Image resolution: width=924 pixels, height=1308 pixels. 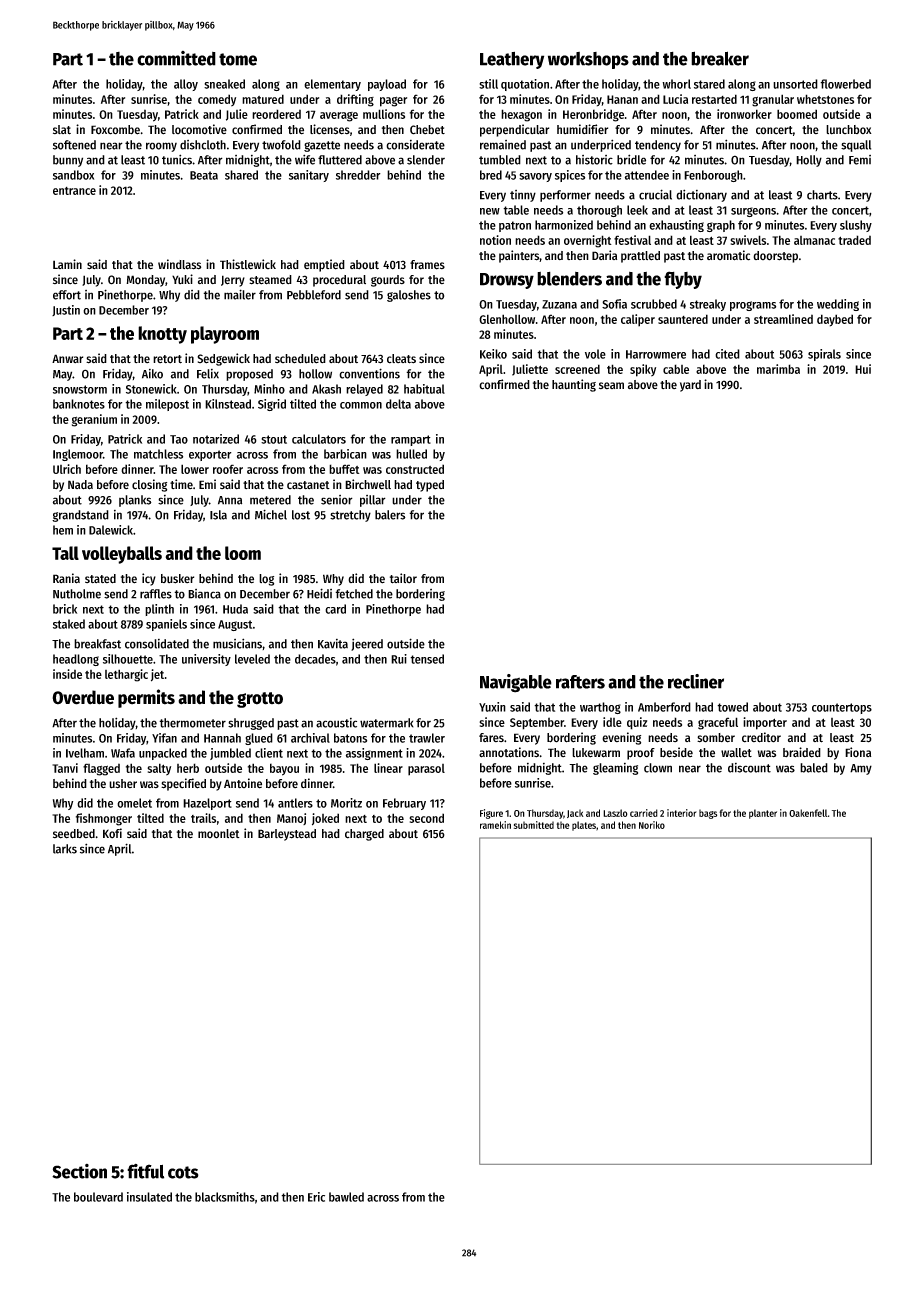 What do you see at coordinates (512, 60) in the image?
I see `Leathery` at bounding box center [512, 60].
